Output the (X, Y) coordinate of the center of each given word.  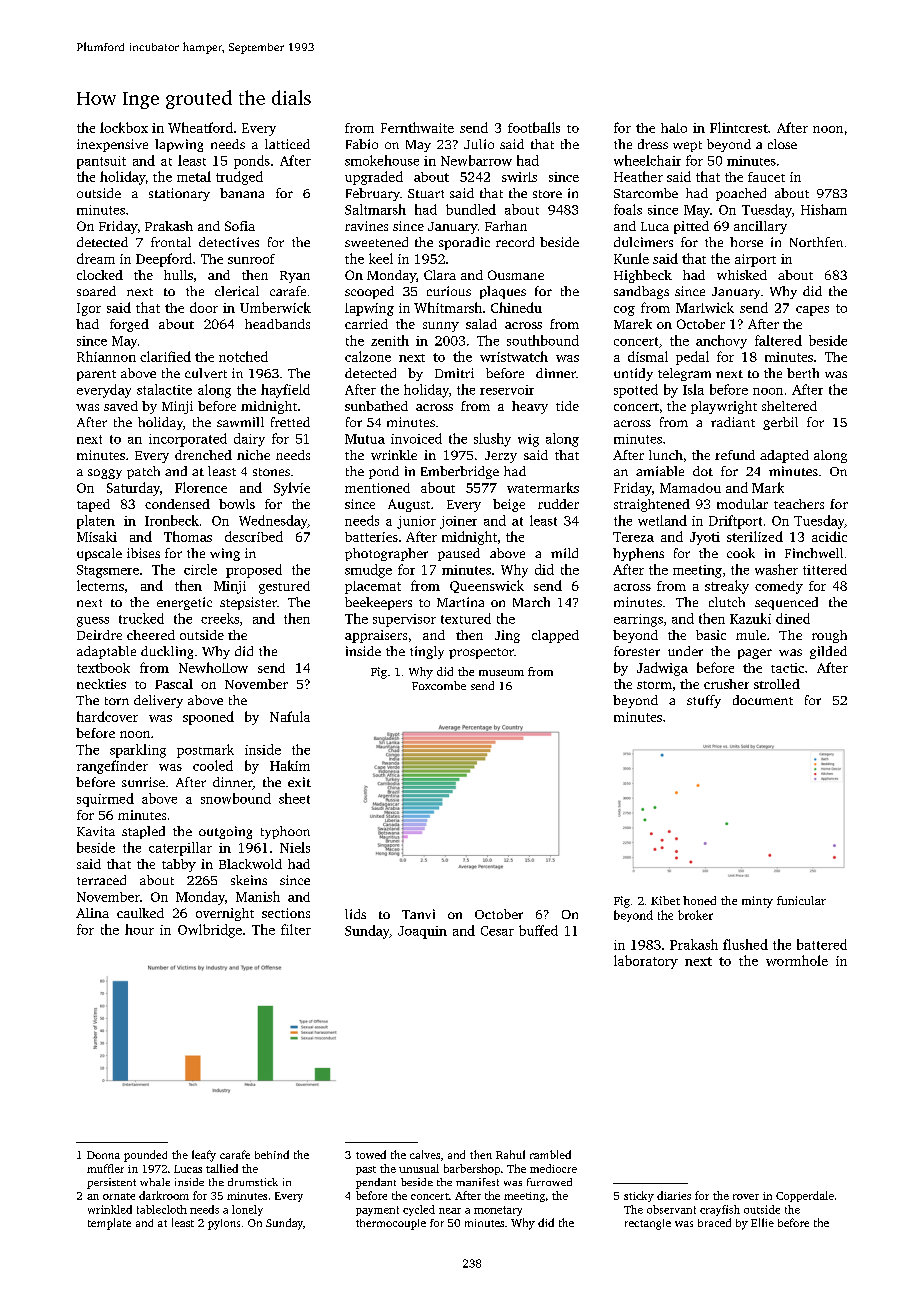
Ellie (762, 1222)
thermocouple (391, 1224)
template (109, 1224)
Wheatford (200, 127)
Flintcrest (739, 127)
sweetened (376, 242)
